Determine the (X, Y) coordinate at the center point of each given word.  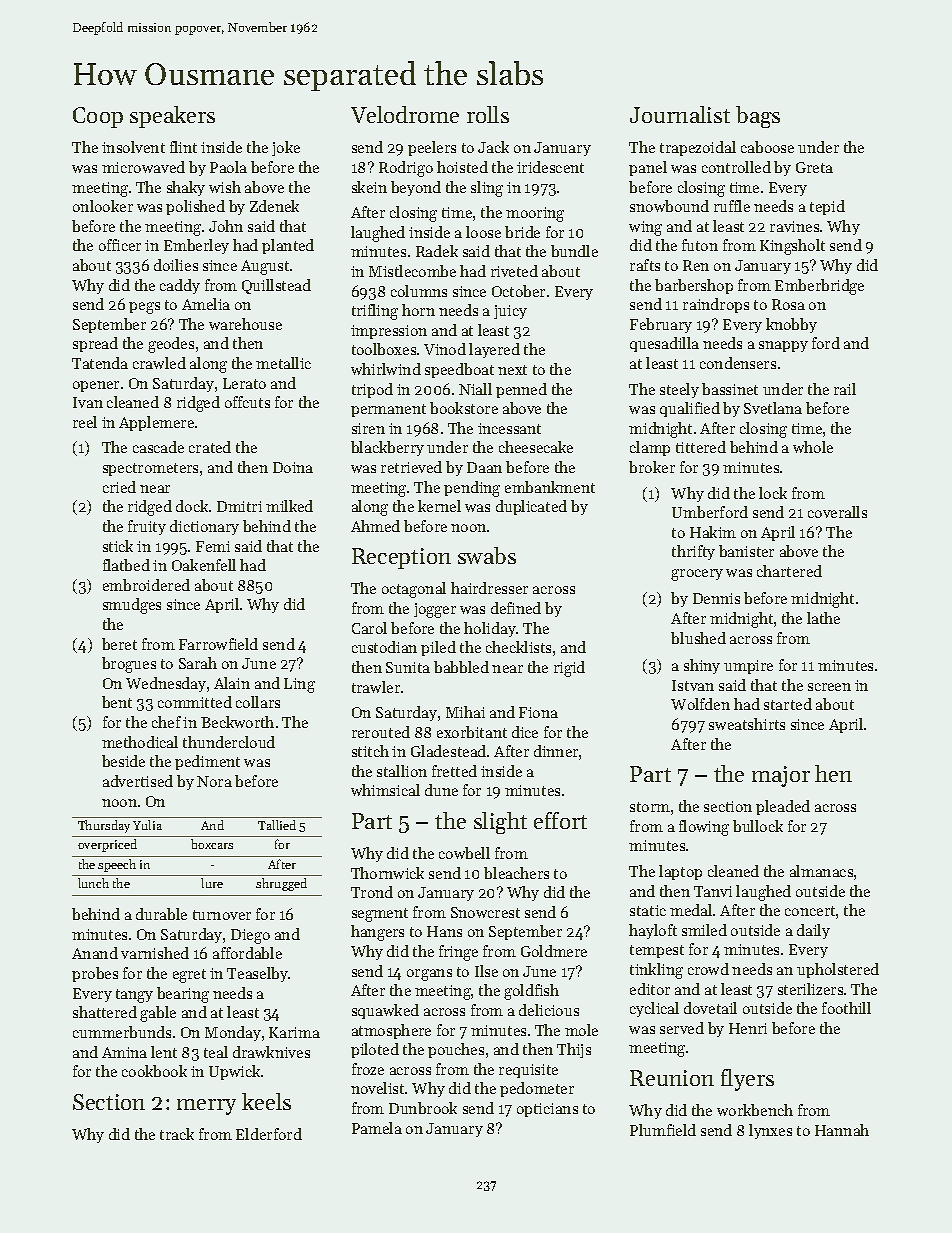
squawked (385, 1011)
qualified (690, 409)
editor (650, 989)
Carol (369, 628)
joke (286, 148)
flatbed (126, 565)
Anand (95, 953)
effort (560, 820)
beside (123, 761)
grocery (697, 575)
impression (389, 332)
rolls (488, 114)
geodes (171, 345)
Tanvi (713, 891)
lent (164, 1052)
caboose (767, 147)
